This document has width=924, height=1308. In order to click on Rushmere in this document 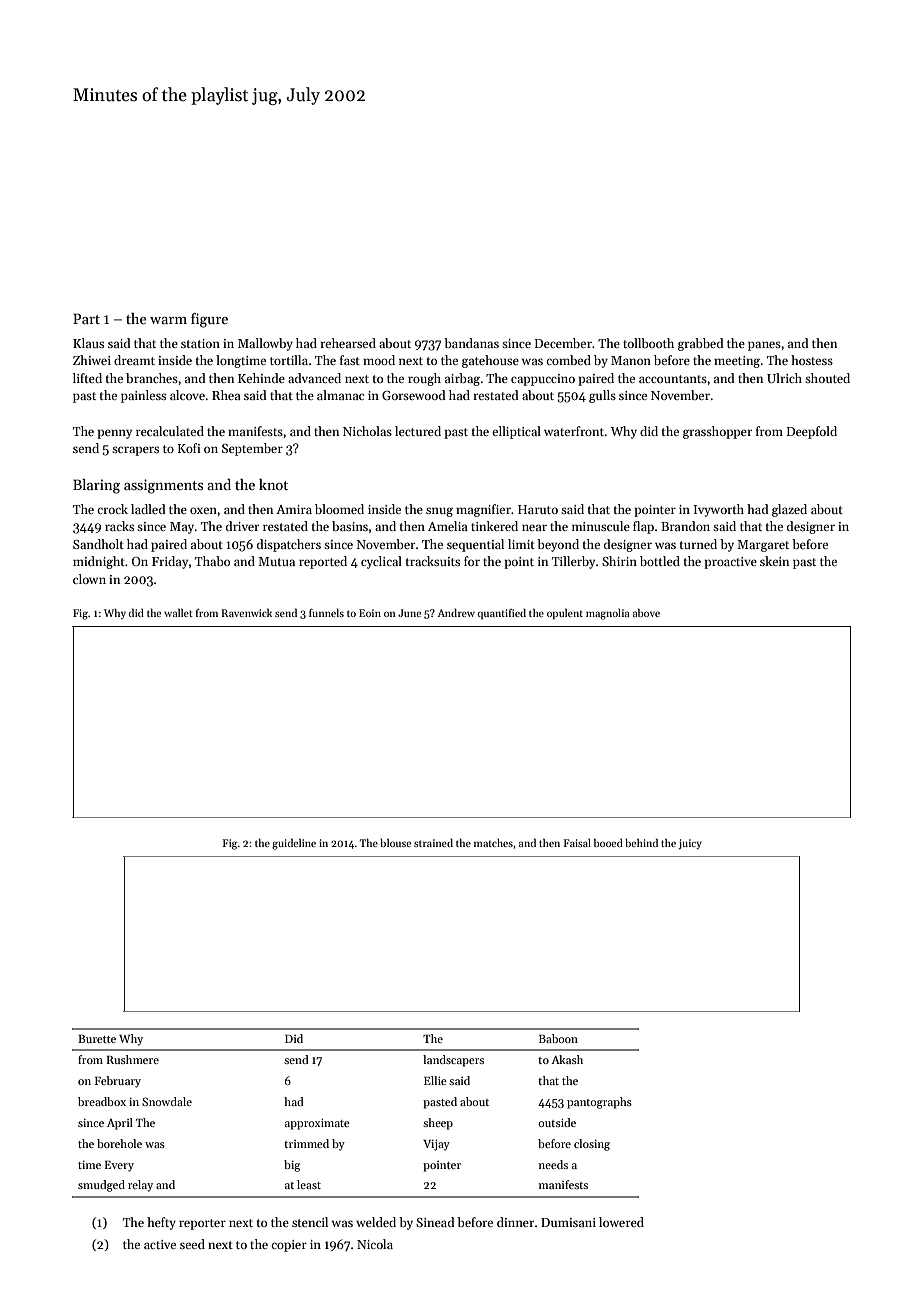, I will do `click(133, 1059)`.
